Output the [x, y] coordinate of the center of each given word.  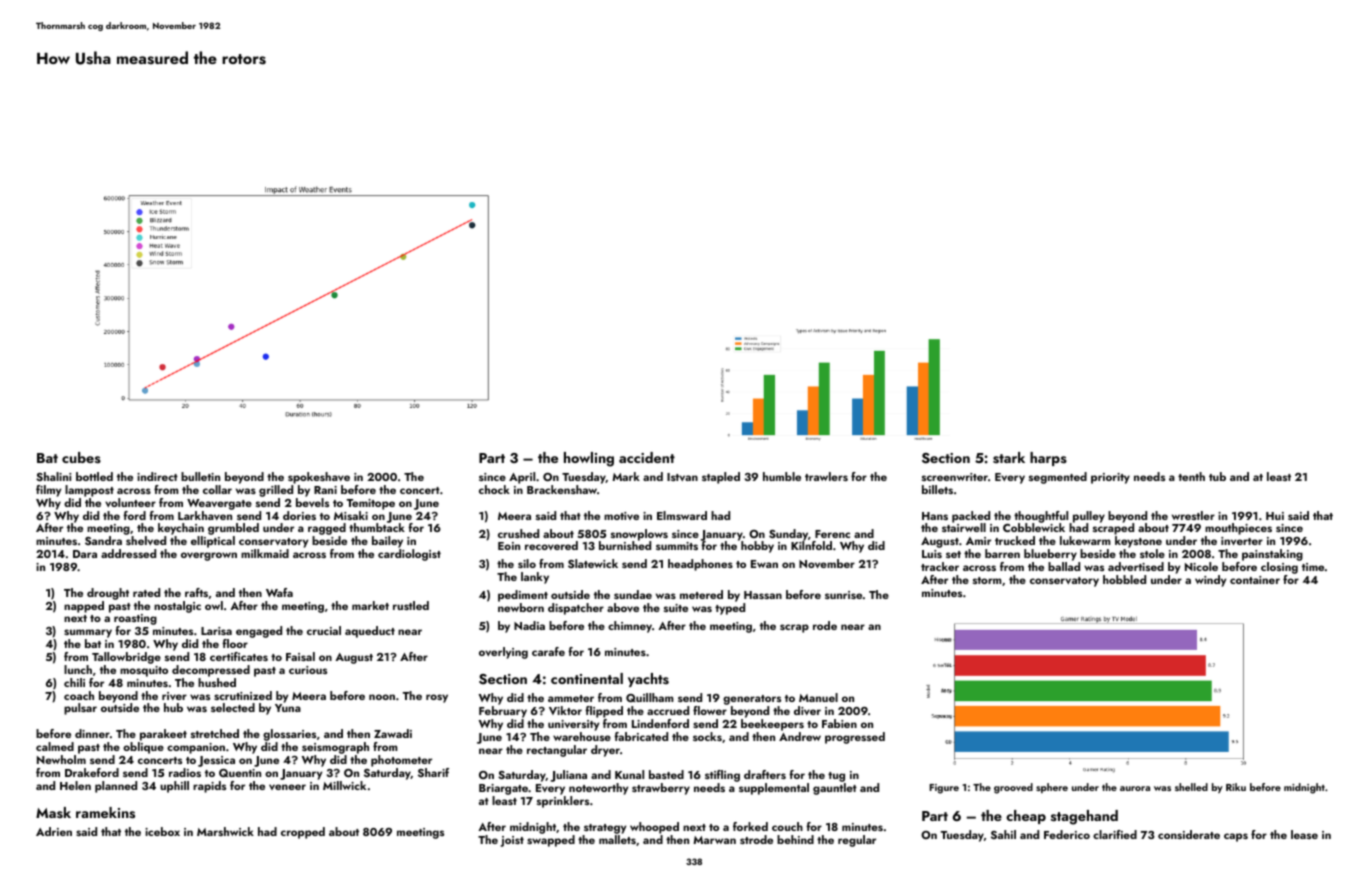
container [1255, 580]
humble [782, 476]
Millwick [344, 785]
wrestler [1193, 515]
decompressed [211, 671]
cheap [1026, 817]
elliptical [213, 542]
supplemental [774, 789]
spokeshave [319, 478]
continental [587, 678]
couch [787, 826]
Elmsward [682, 515]
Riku [1236, 787]
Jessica [216, 761]
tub [1217, 476]
